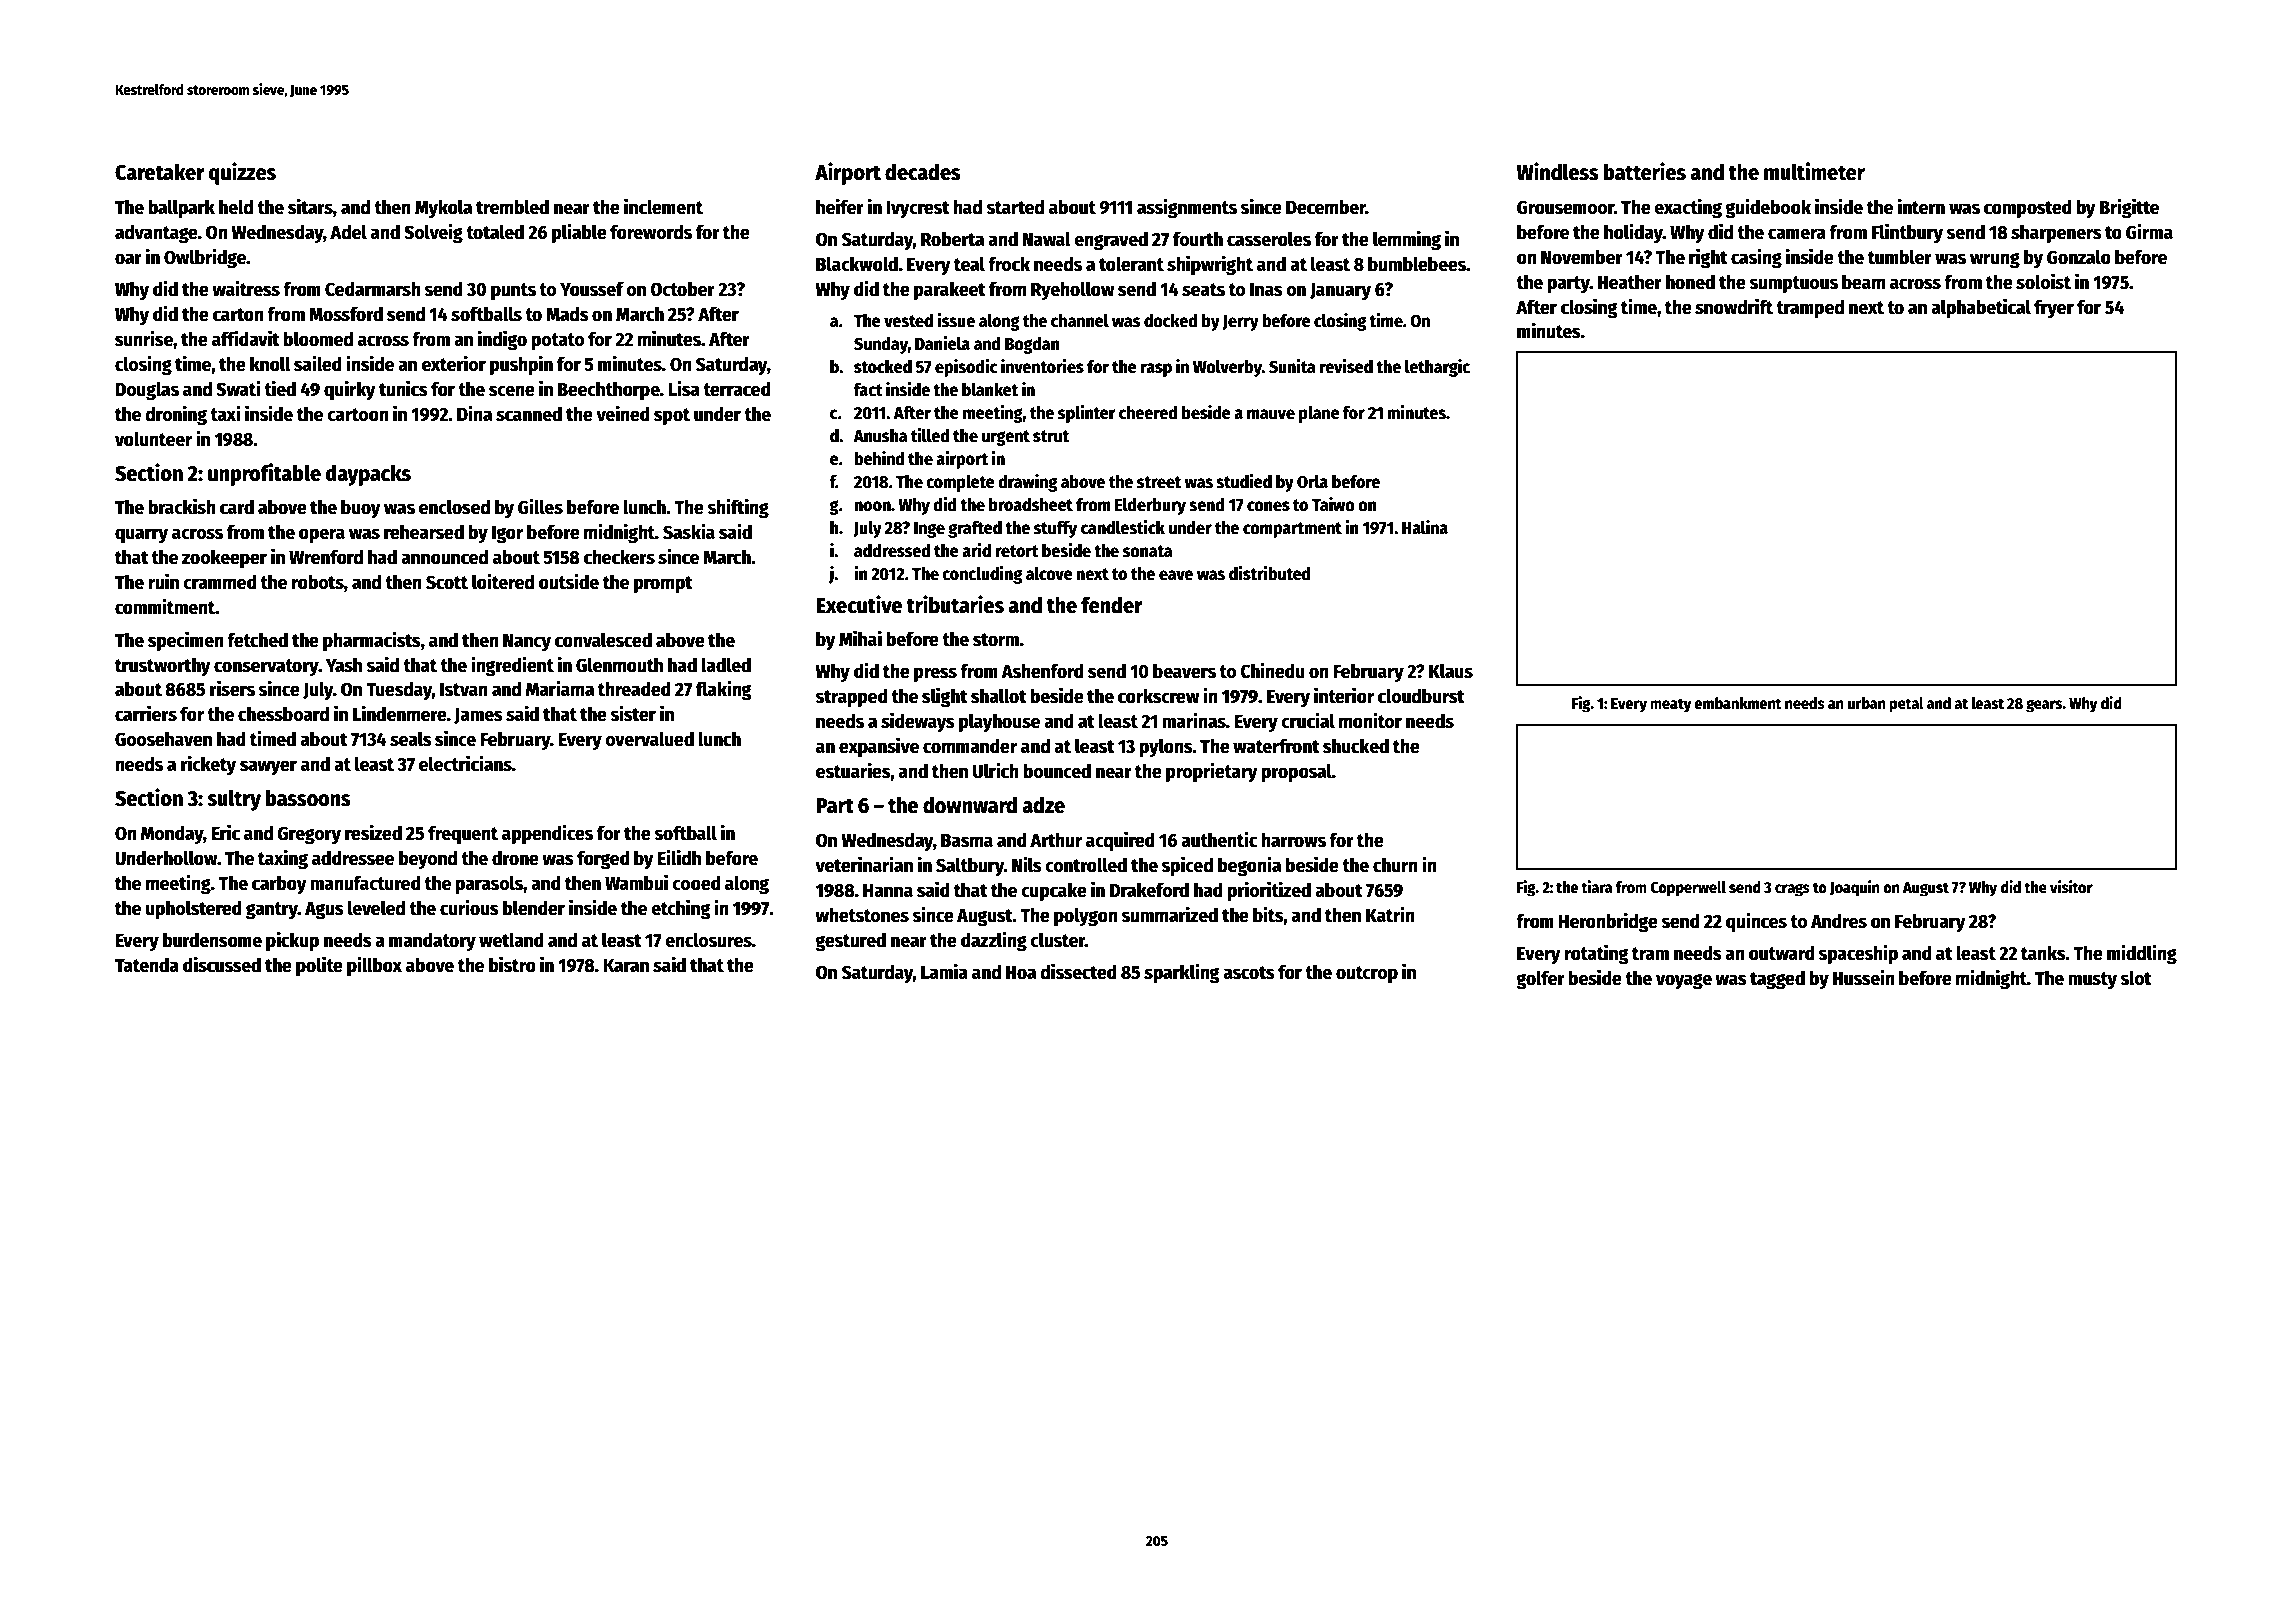 The width and height of the page is (2292, 1620). Describe the element at coordinates (952, 239) in the page. I see `Roberta` at that location.
